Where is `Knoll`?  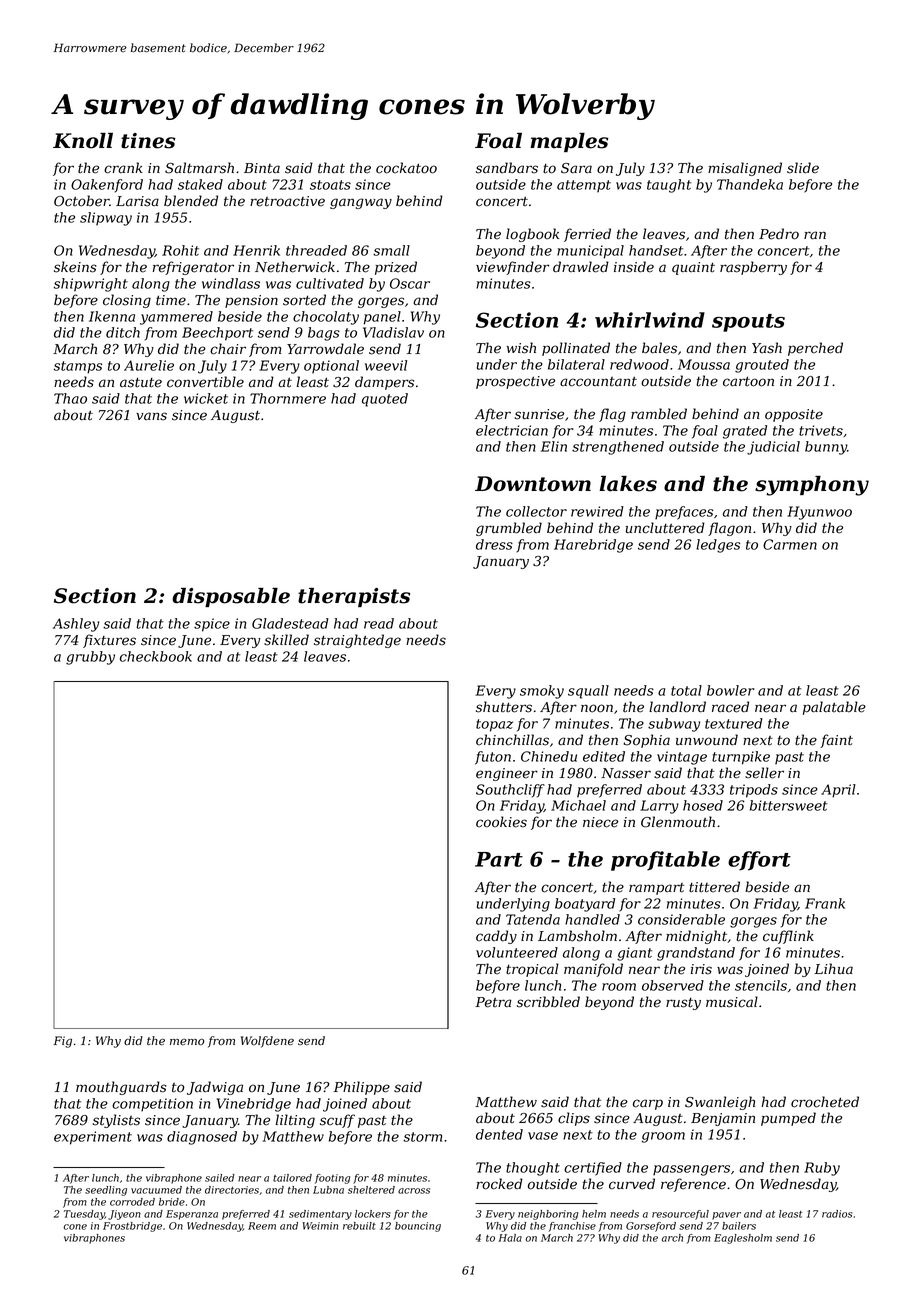 Knoll is located at coordinates (83, 141).
